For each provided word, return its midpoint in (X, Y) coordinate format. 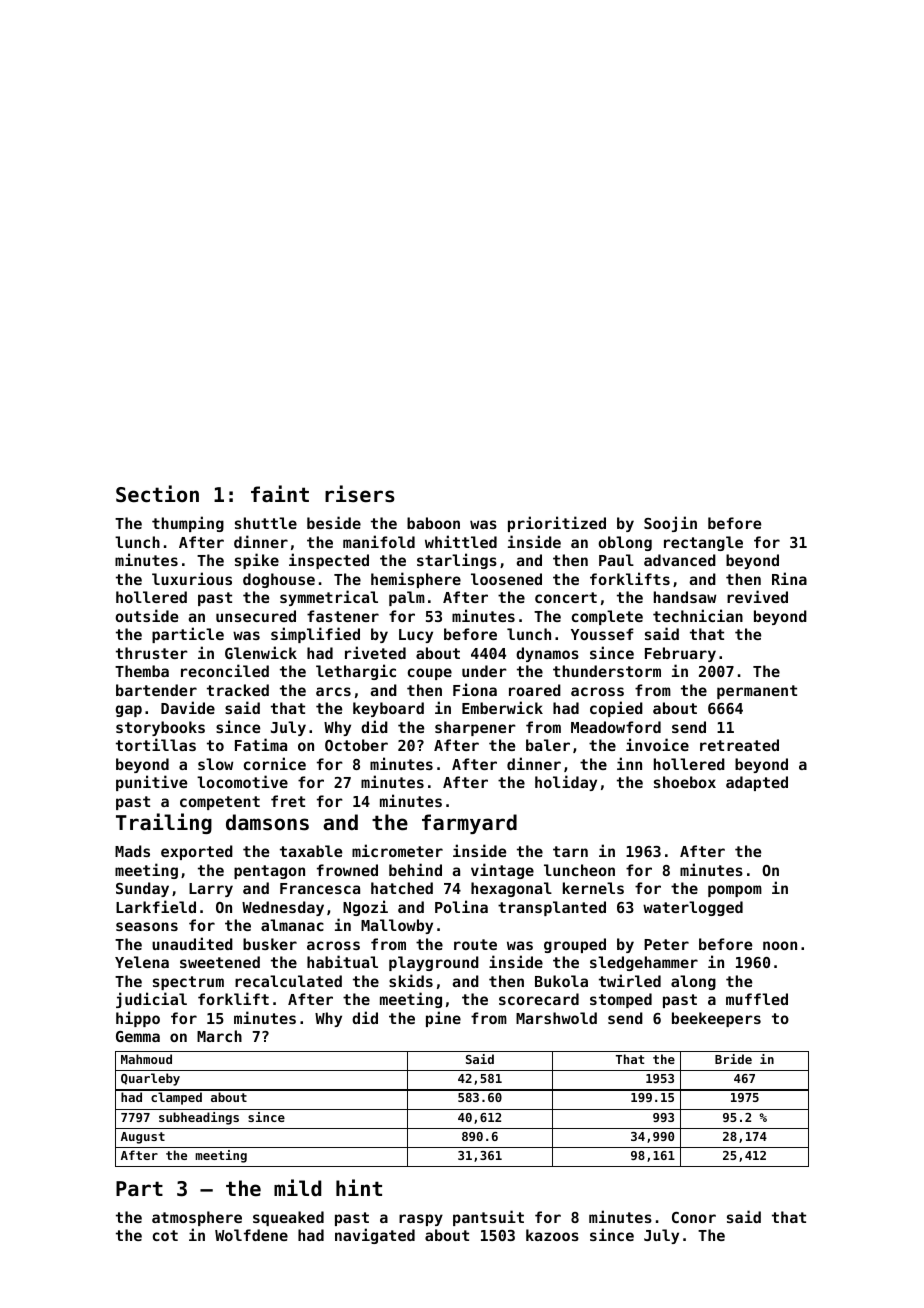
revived (757, 596)
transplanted (552, 908)
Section (157, 494)
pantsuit (488, 1218)
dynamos (547, 654)
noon (780, 945)
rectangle (703, 543)
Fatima (261, 744)
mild (297, 1187)
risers (360, 494)
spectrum (188, 983)
